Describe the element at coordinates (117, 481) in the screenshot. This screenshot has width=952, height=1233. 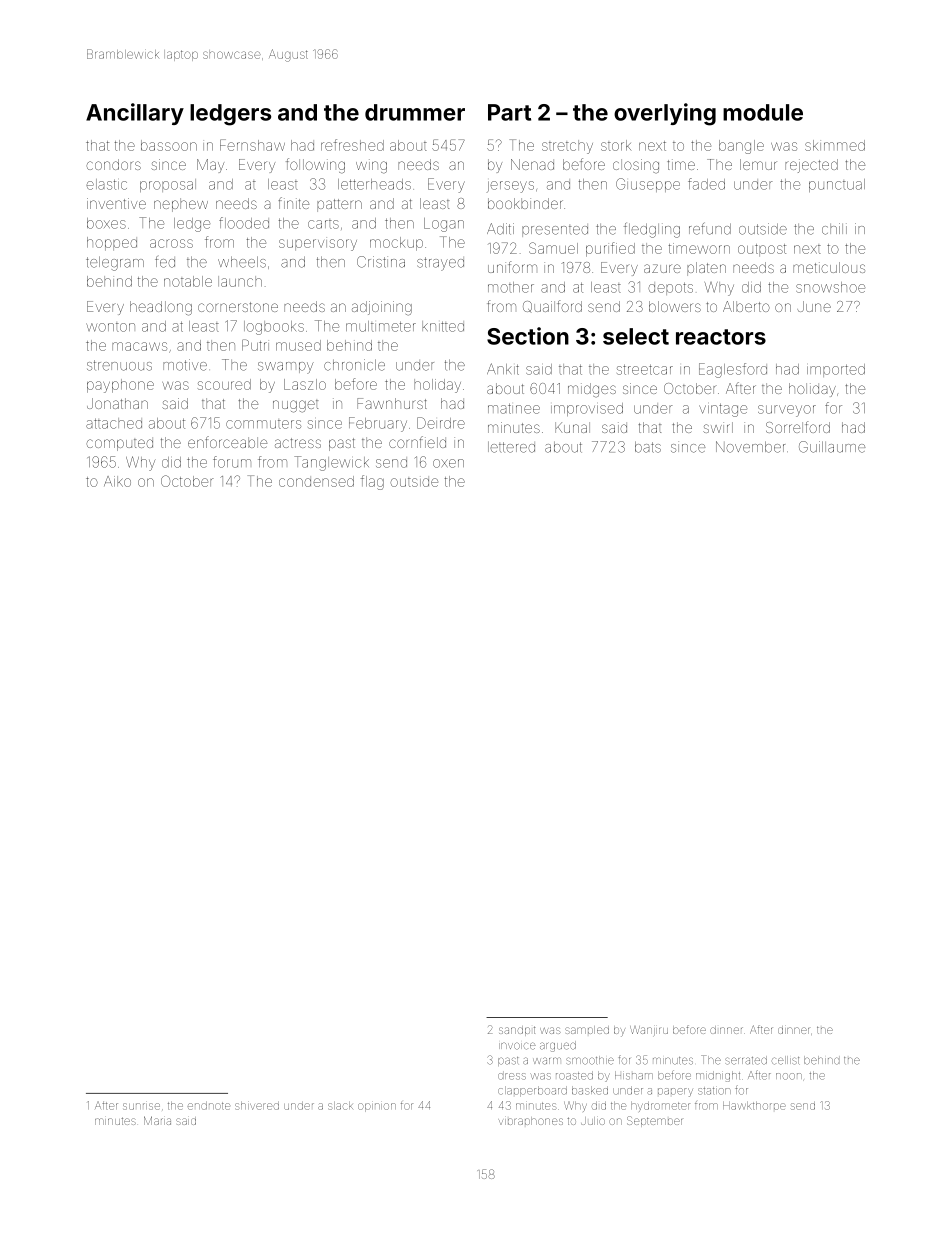
I see `Aiko` at that location.
